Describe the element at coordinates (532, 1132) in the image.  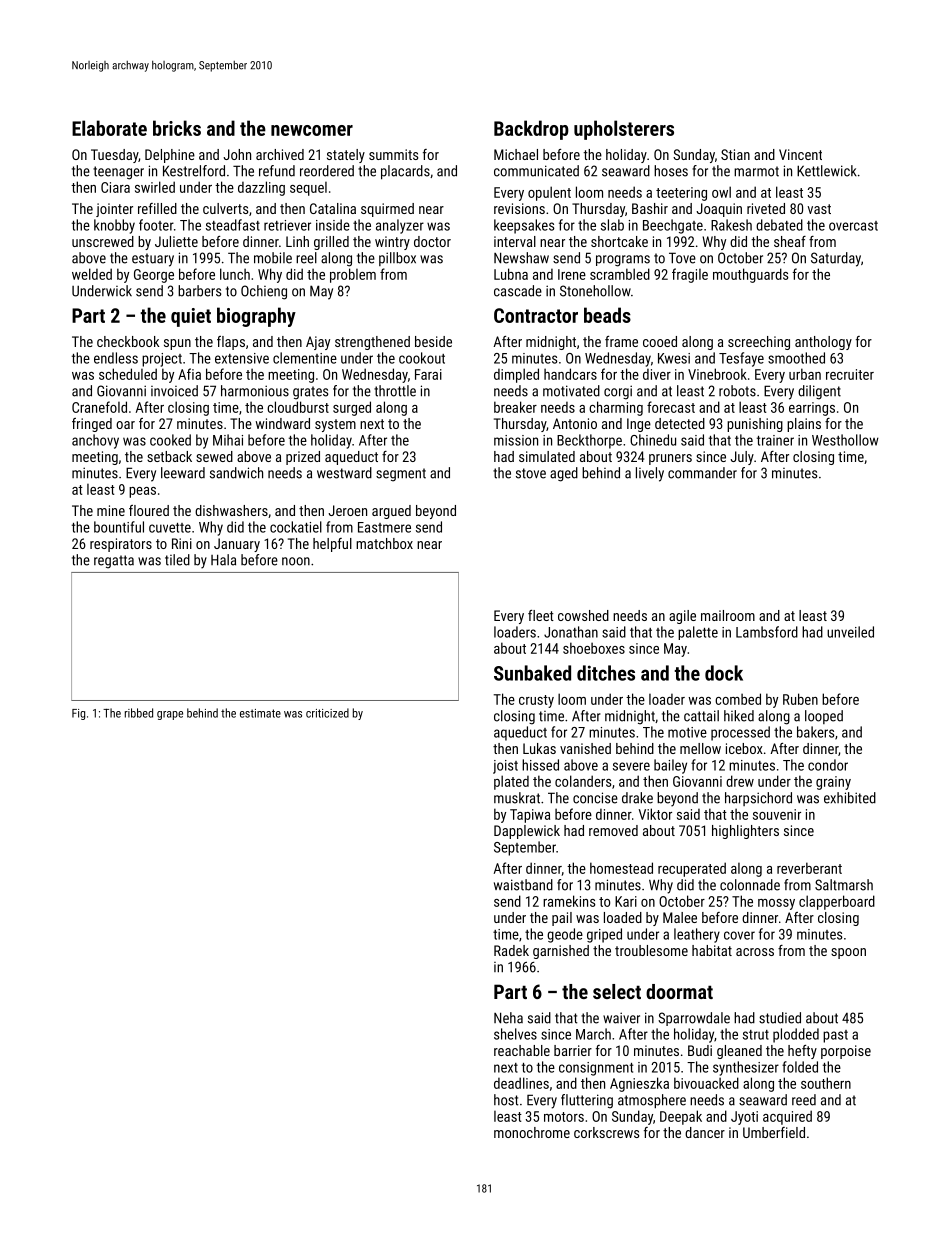
I see `monochrome` at that location.
